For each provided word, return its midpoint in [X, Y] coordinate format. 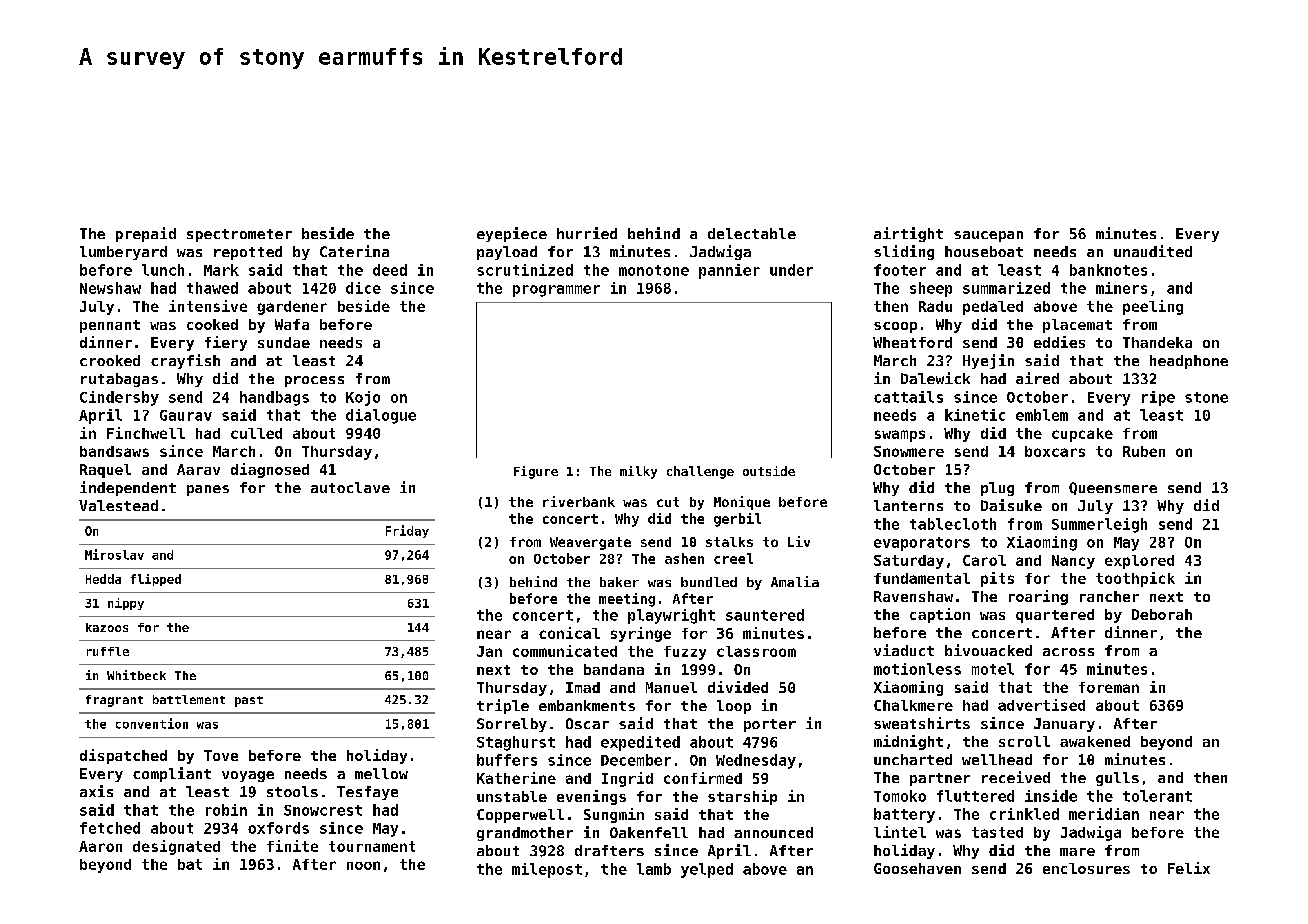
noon [363, 865]
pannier [729, 271]
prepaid [146, 234]
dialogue [381, 416]
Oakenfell [649, 832]
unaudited [1153, 251]
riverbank [579, 501]
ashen [684, 558]
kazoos [107, 627]
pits [997, 579]
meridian [1104, 814]
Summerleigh [1099, 525]
